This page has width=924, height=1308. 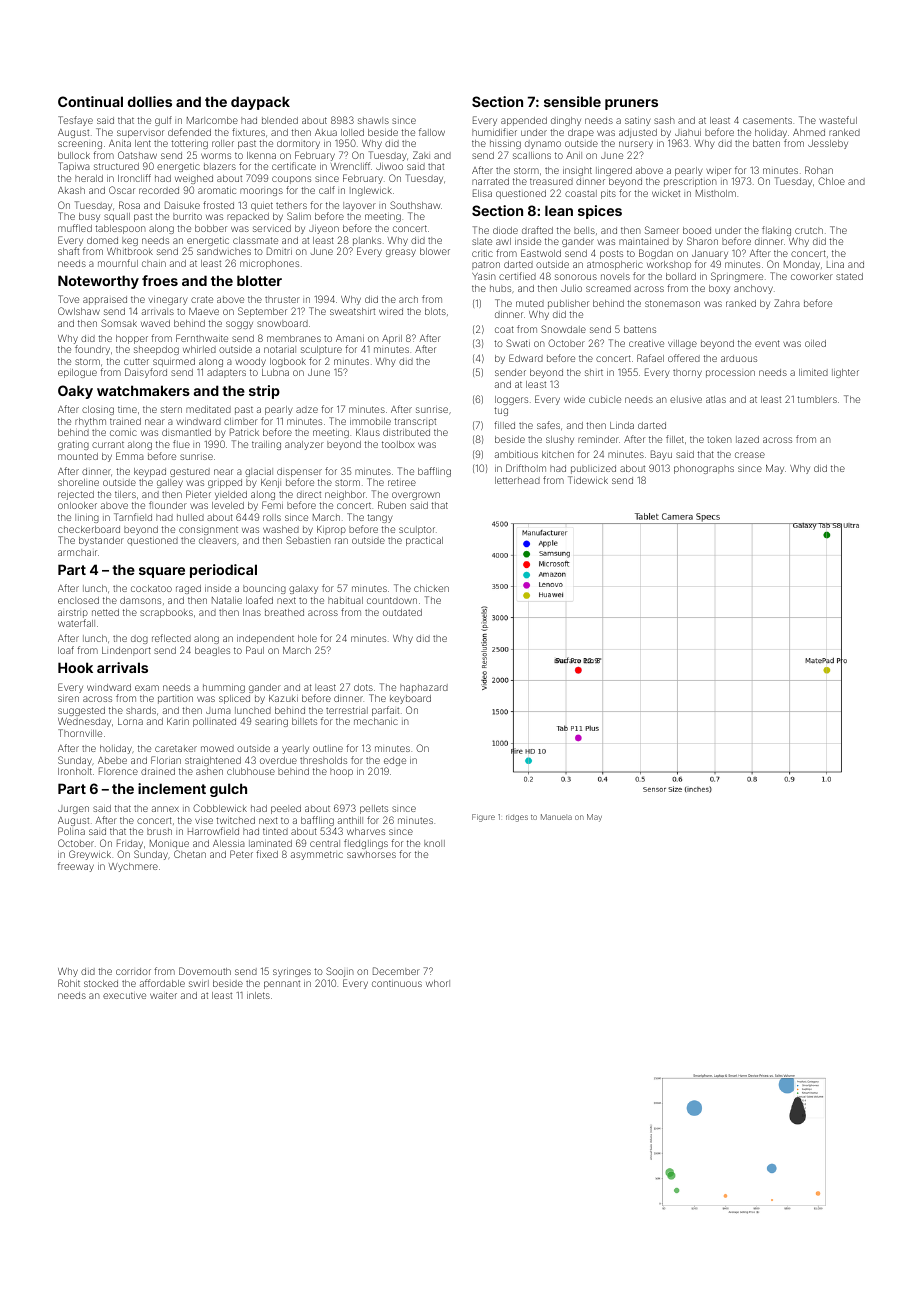 I want to click on blots, so click(x=435, y=311).
